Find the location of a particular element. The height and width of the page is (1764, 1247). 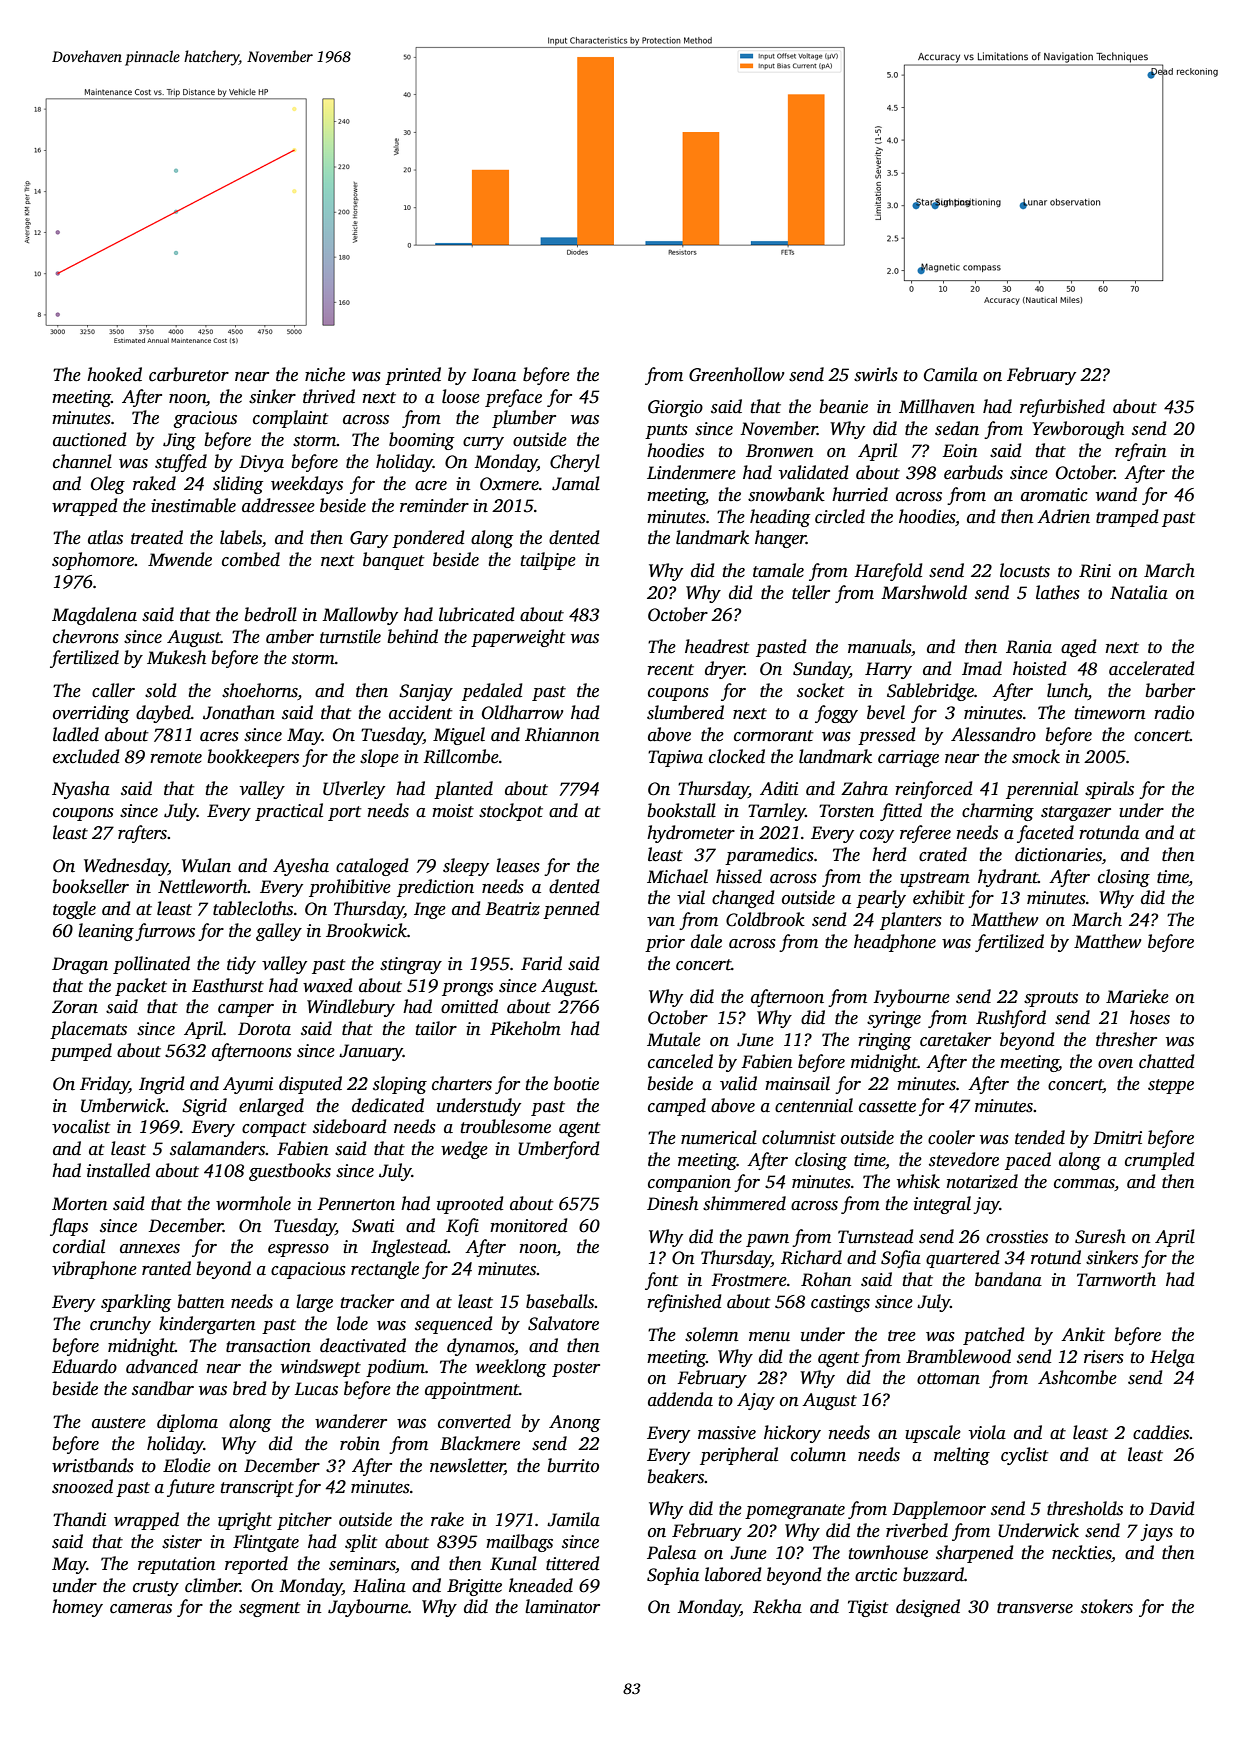

Jamal is located at coordinates (576, 483).
